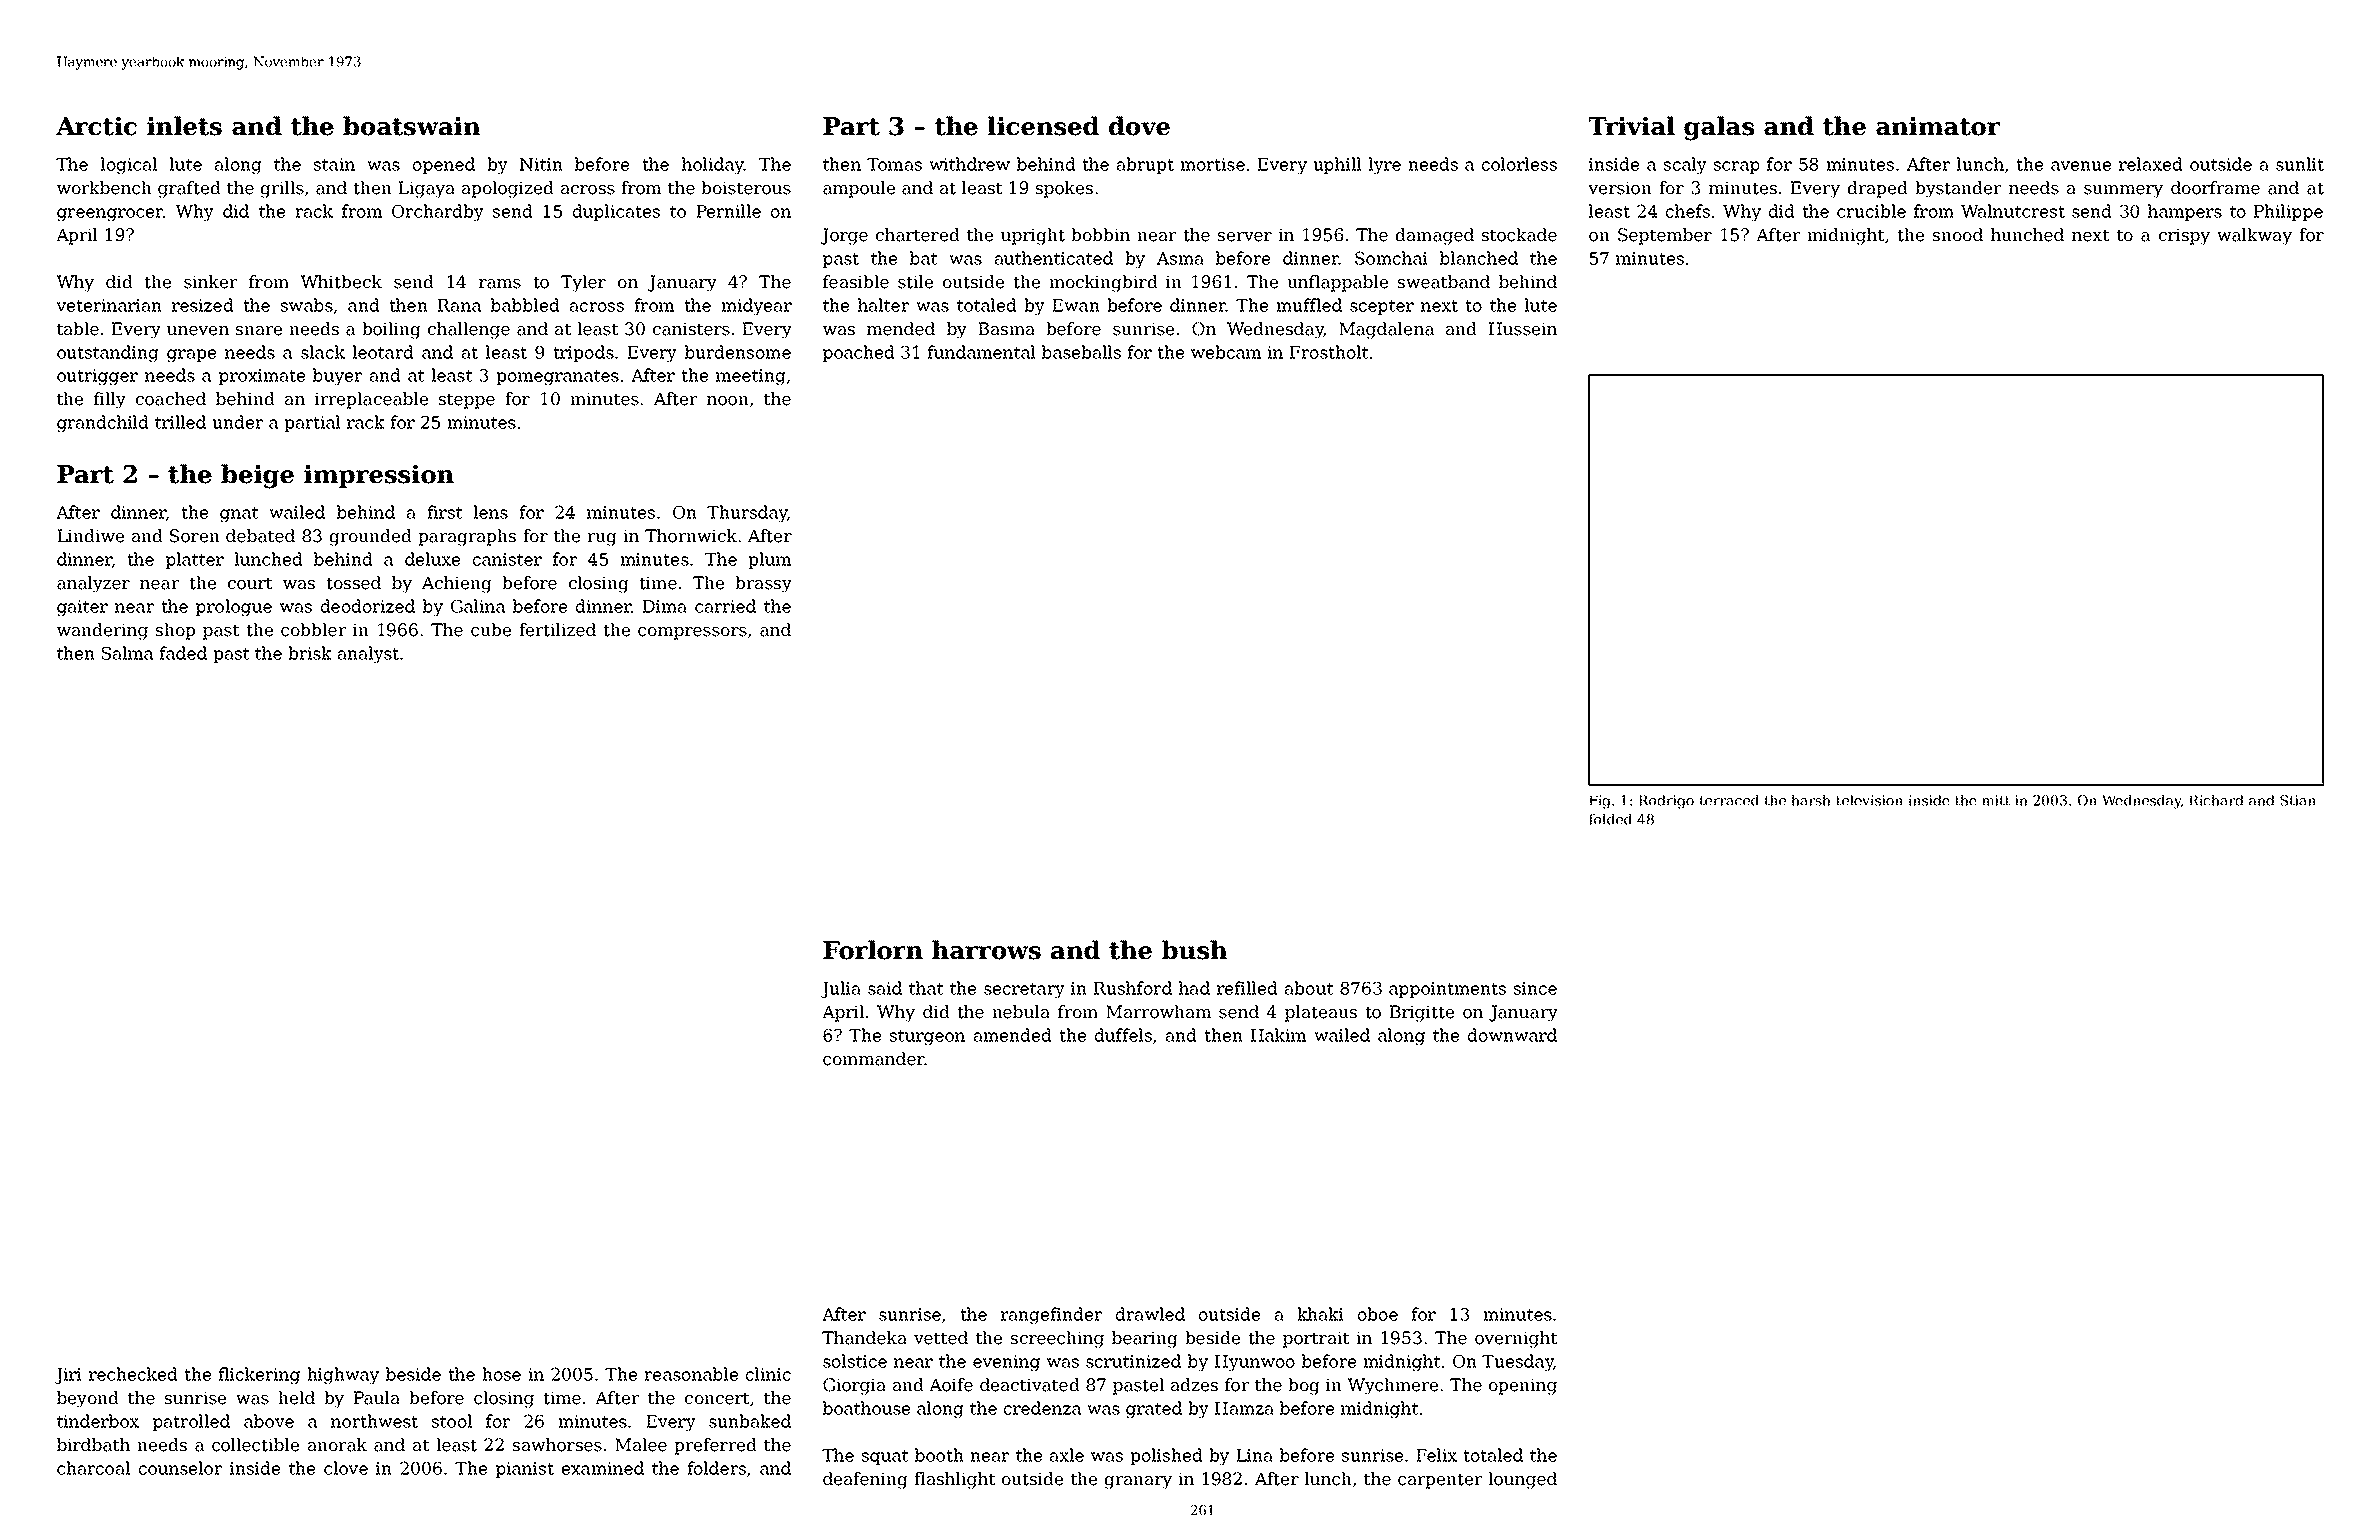 The image size is (2380, 1540). Describe the element at coordinates (353, 583) in the screenshot. I see `tossed` at that location.
